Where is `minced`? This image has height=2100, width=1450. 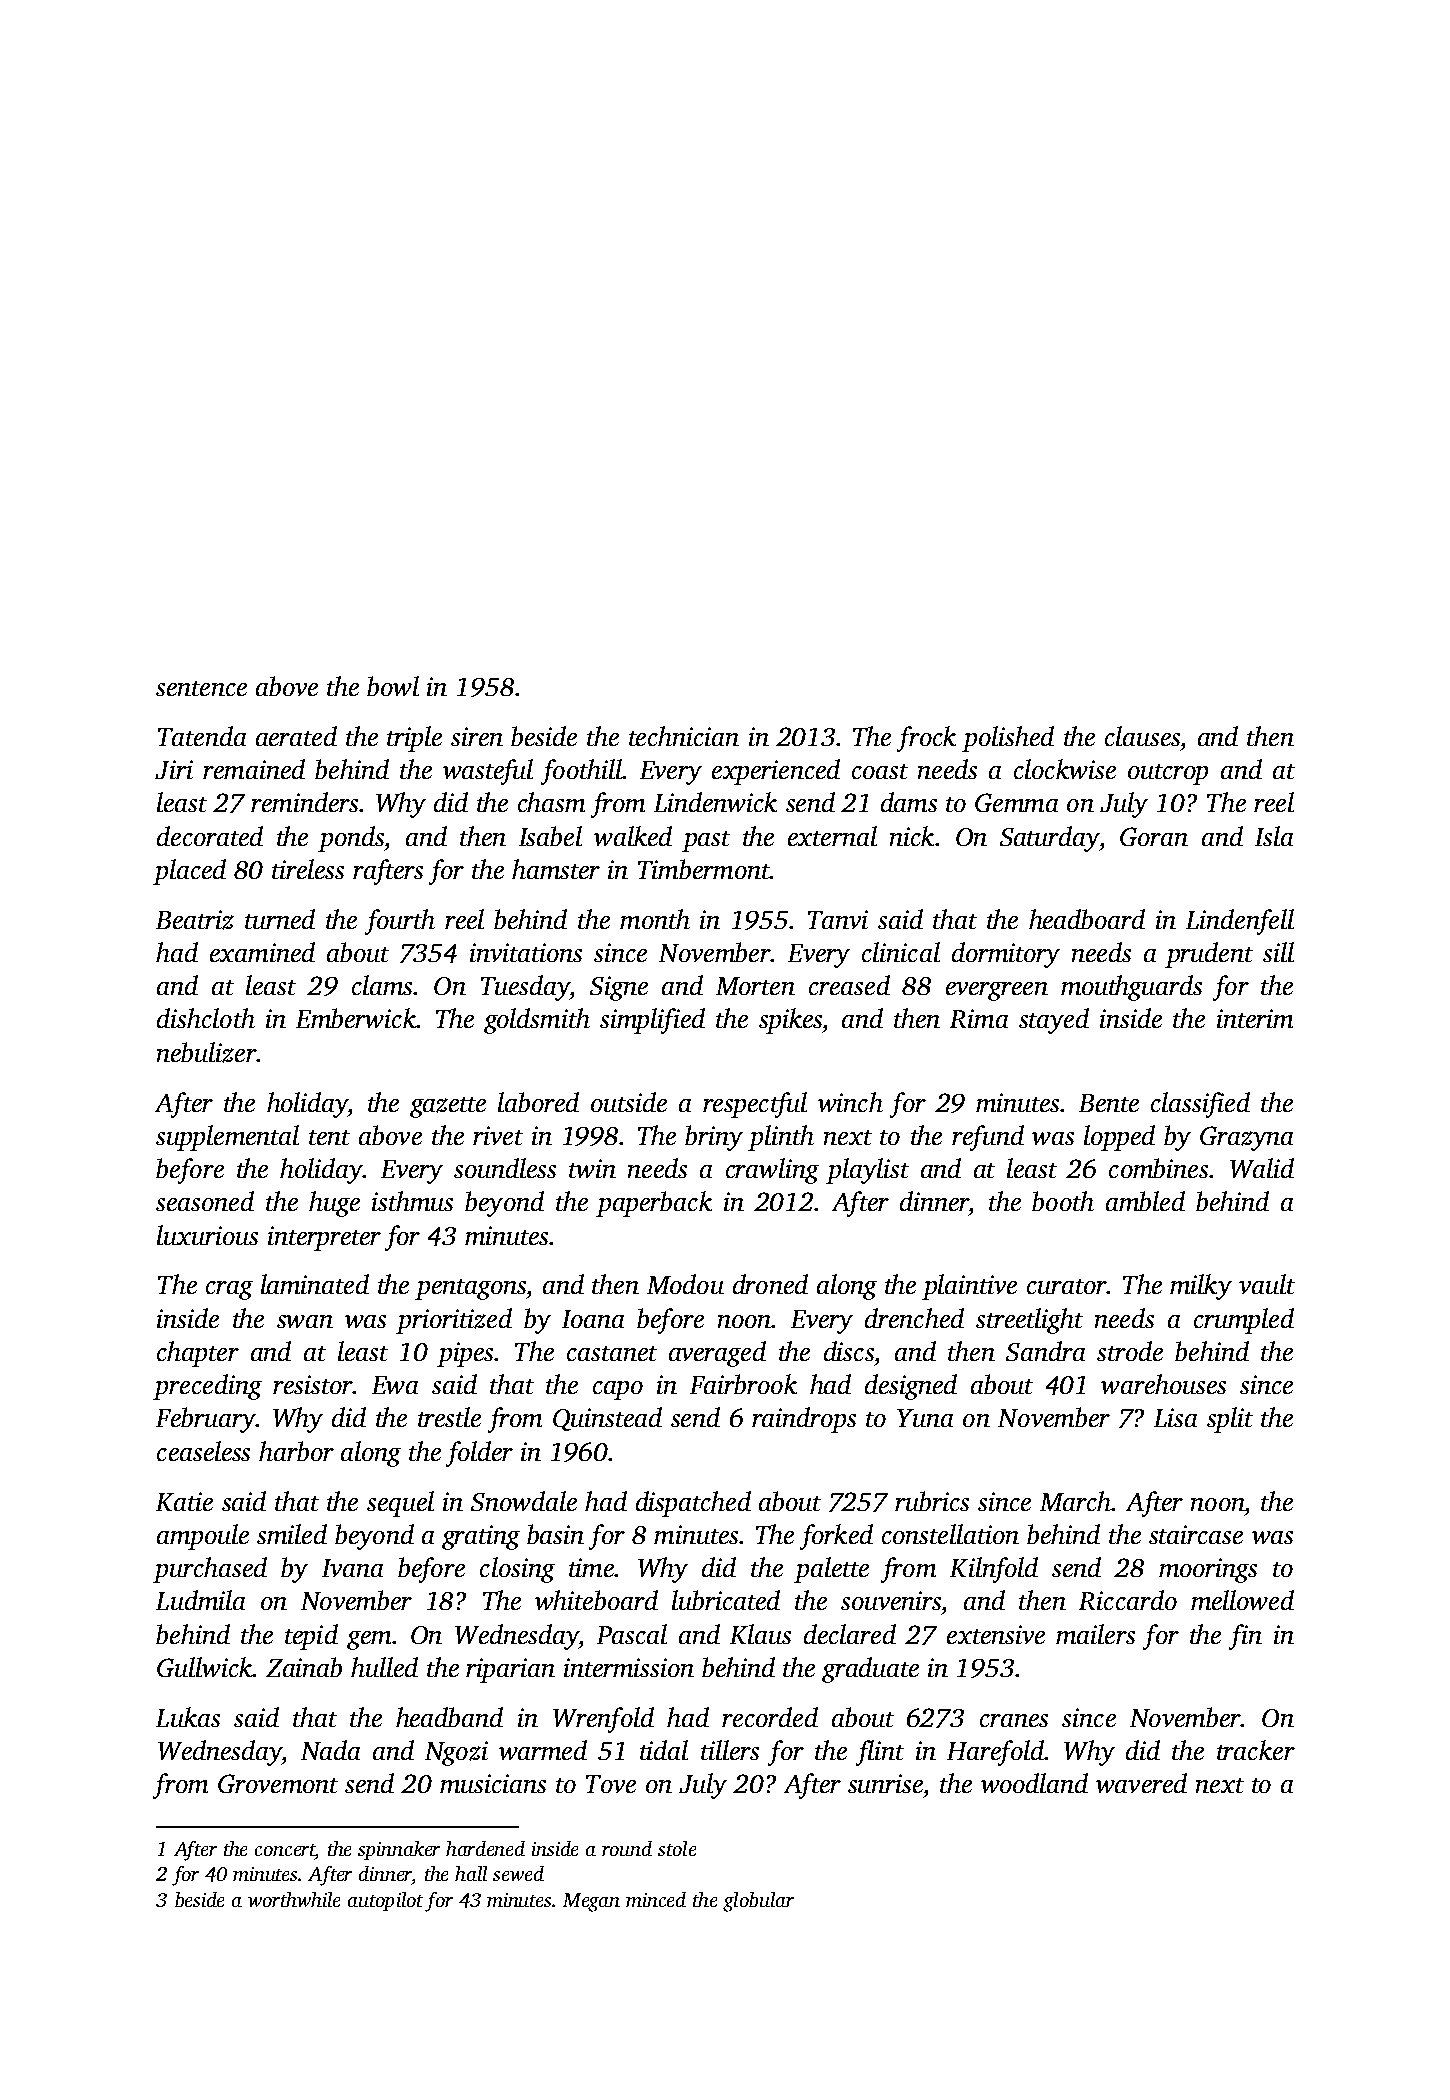 minced is located at coordinates (656, 1899).
